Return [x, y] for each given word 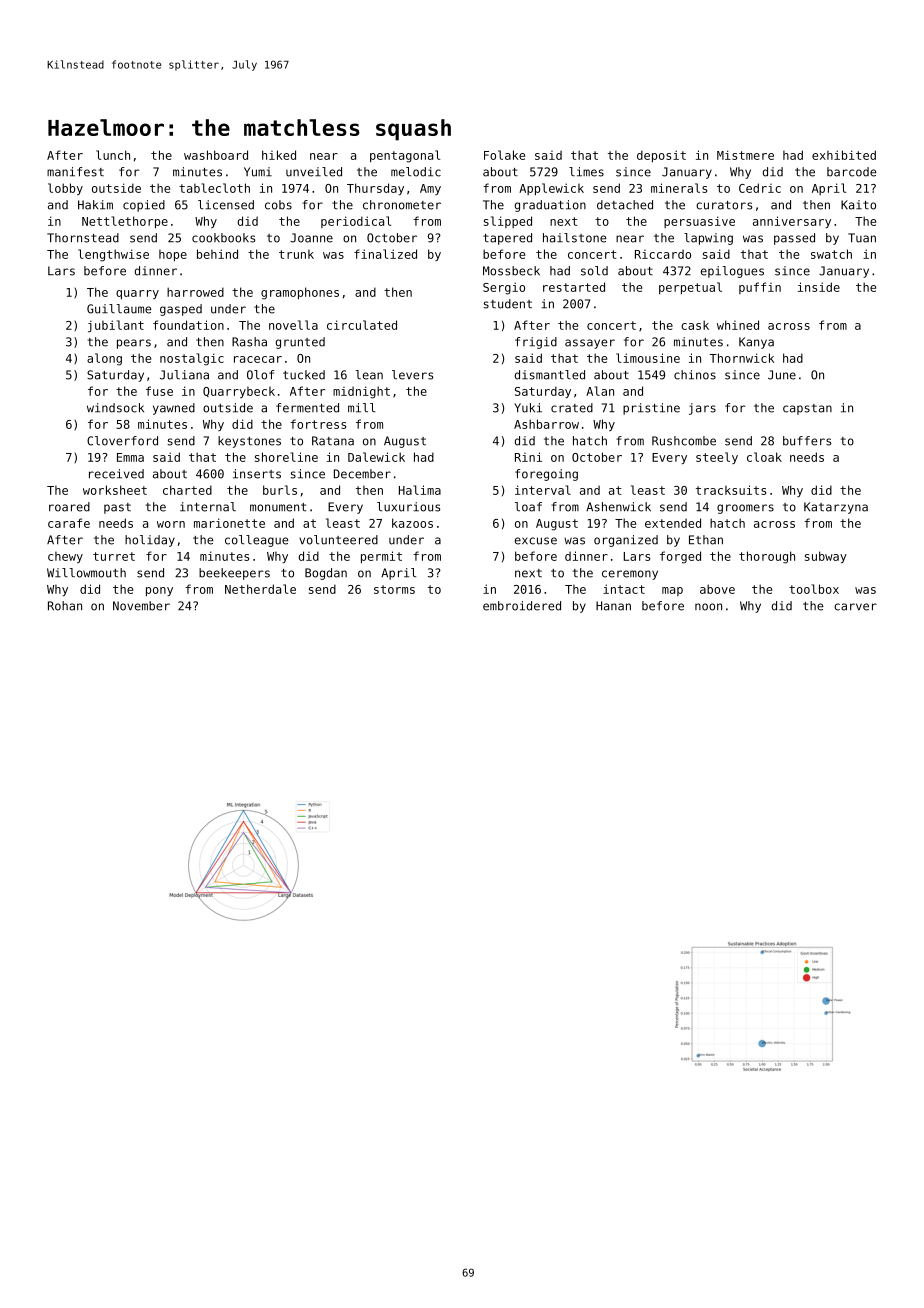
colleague [256, 541]
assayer [590, 344]
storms [394, 589]
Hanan [613, 606]
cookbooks [223, 238]
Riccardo [663, 254]
